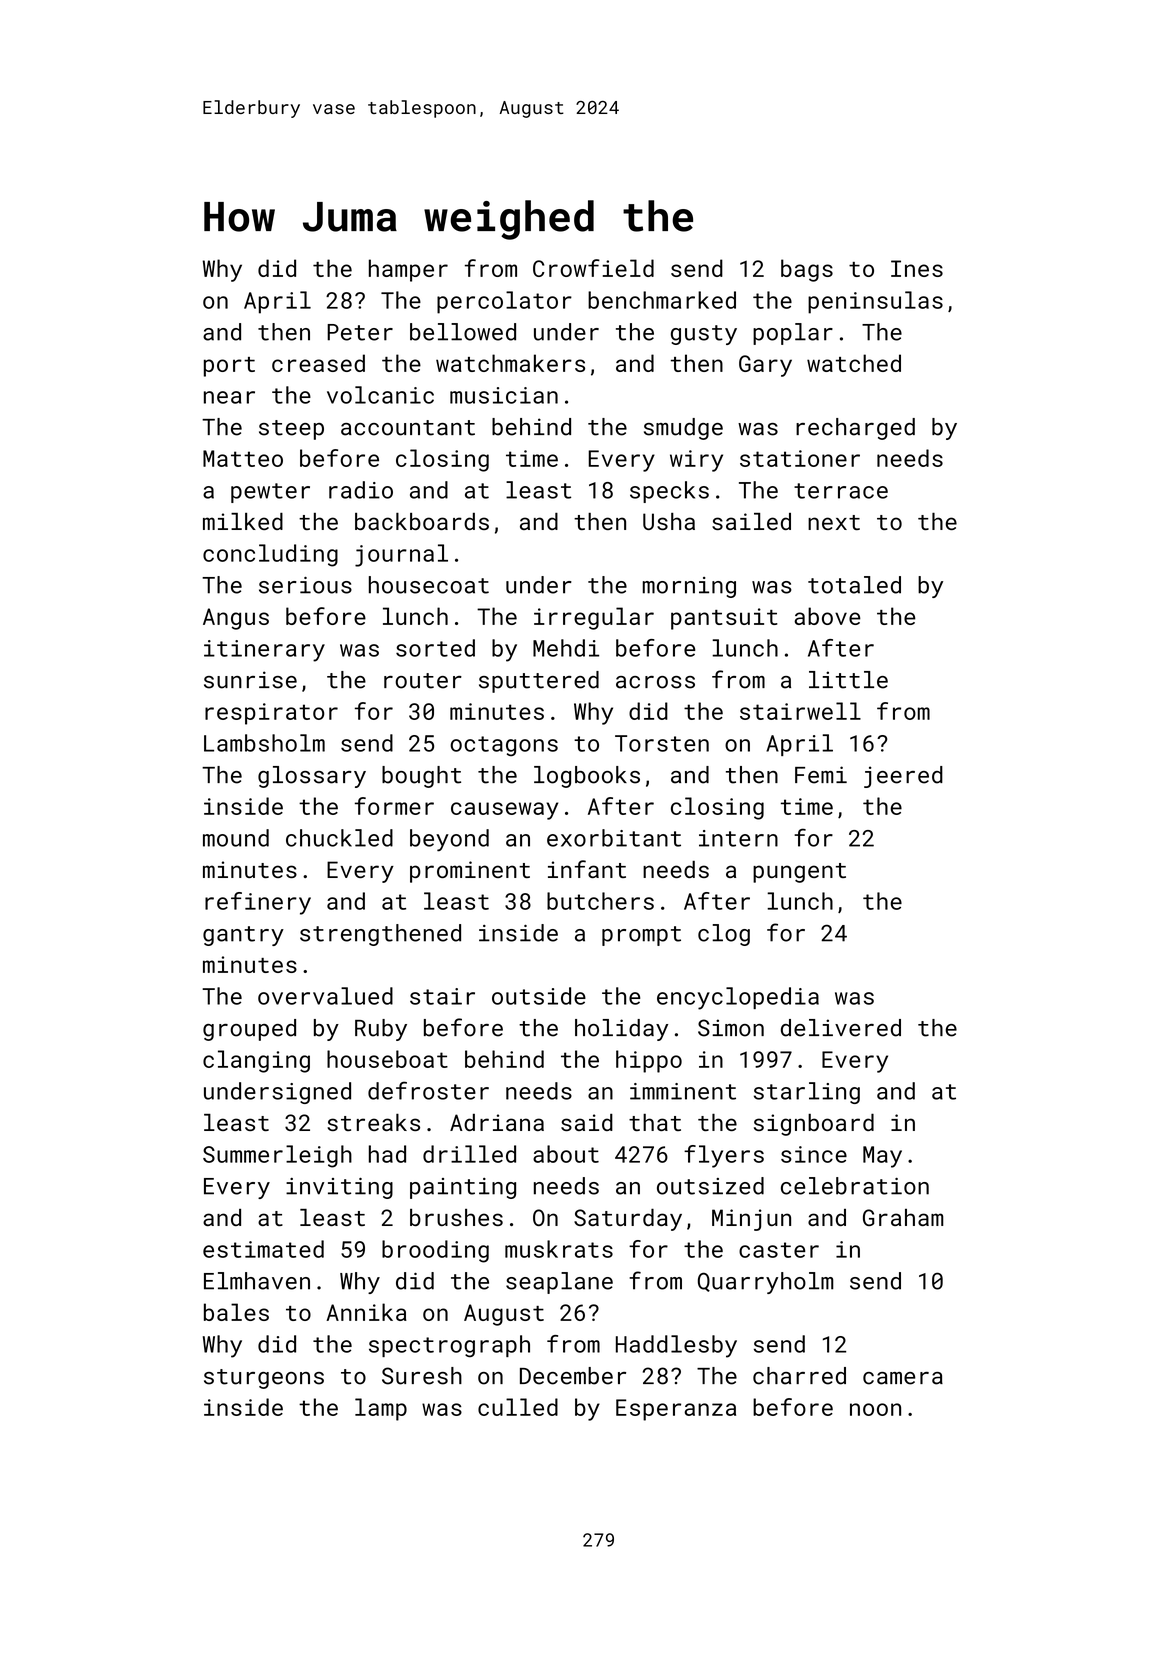 This screenshot has height=1654, width=1165. Describe the element at coordinates (903, 777) in the screenshot. I see `jeered` at that location.
